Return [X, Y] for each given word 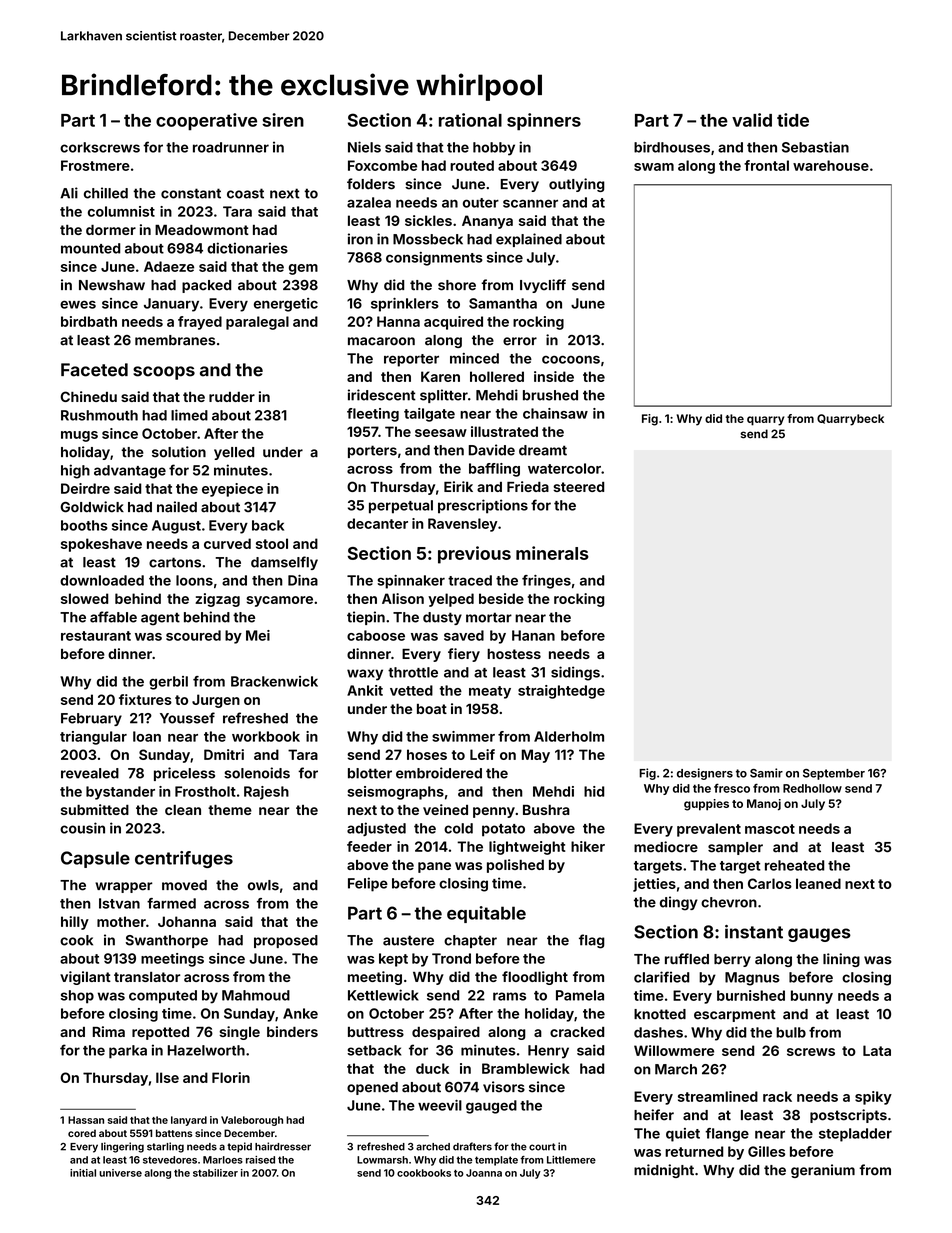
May [536, 756]
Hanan [533, 635]
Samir [766, 773]
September [834, 774]
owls [263, 885]
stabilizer [215, 1173]
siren [283, 120]
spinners [544, 122]
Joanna [484, 1173]
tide [793, 120]
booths [84, 525]
